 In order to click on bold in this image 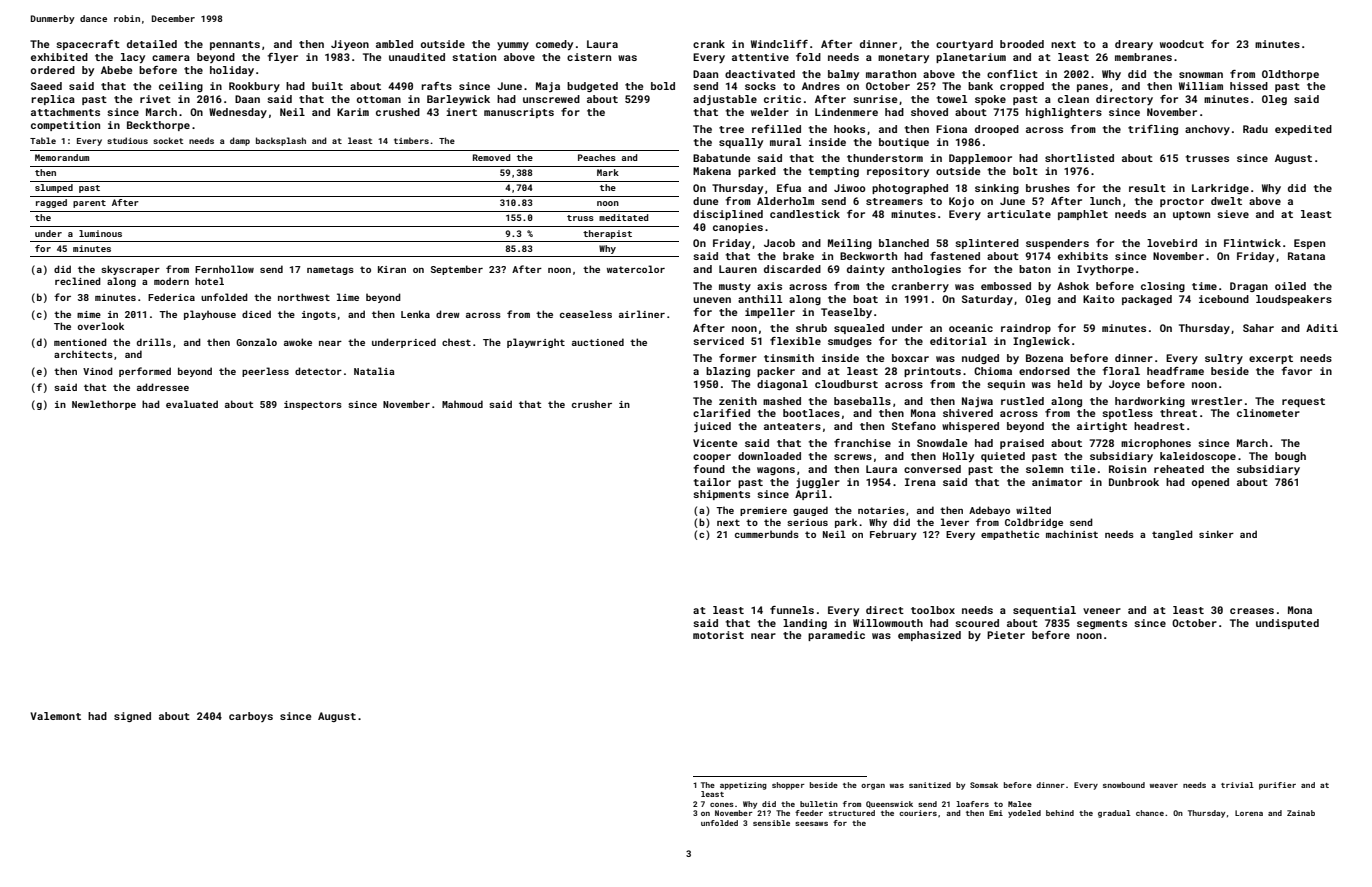, I will do `click(663, 86)`.
